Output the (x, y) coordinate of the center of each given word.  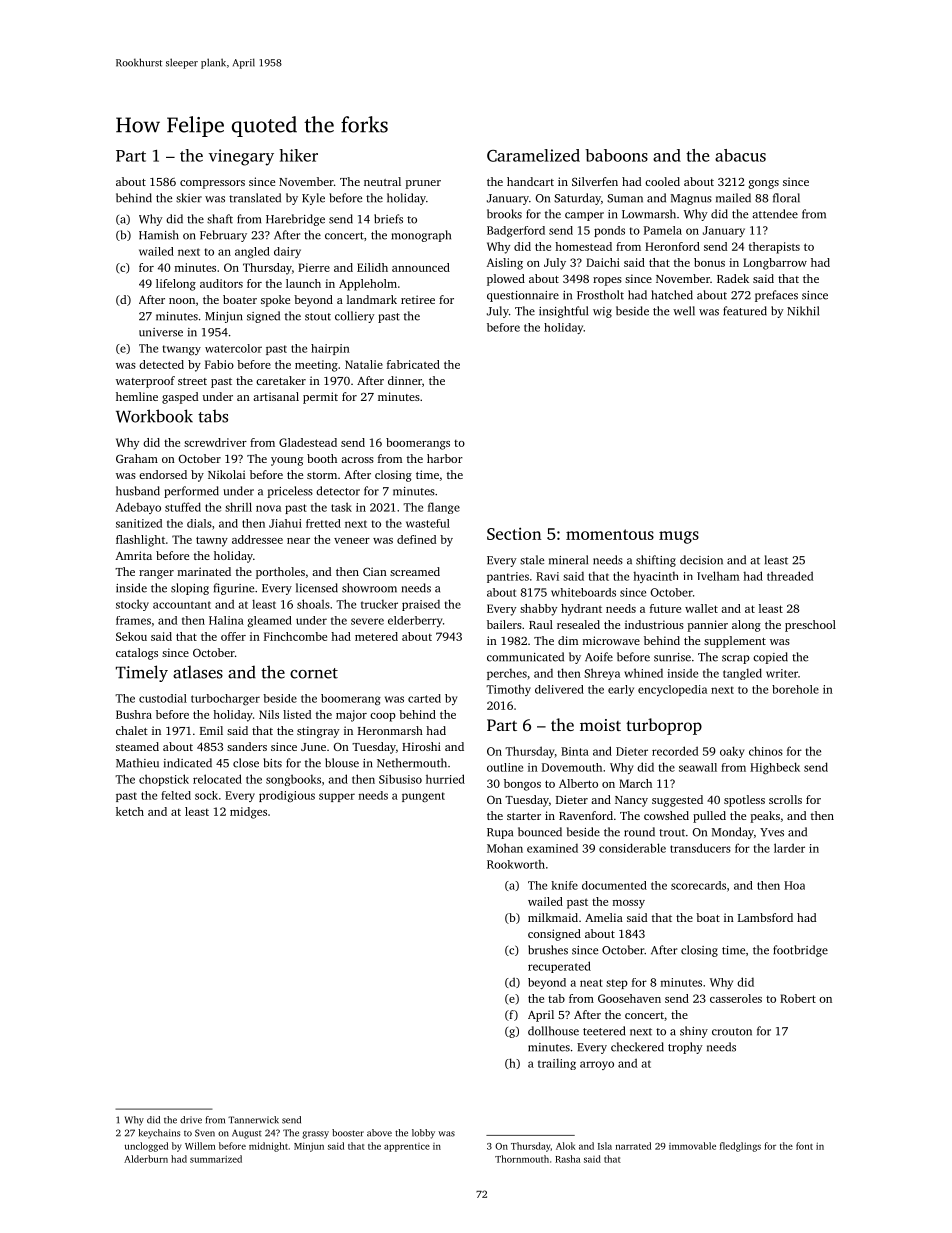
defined (416, 539)
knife (564, 885)
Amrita (134, 555)
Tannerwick (253, 1120)
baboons (616, 155)
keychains (159, 1134)
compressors (212, 184)
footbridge (800, 951)
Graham (137, 458)
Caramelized (533, 155)
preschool (810, 626)
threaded (790, 576)
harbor (445, 458)
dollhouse (553, 1031)
